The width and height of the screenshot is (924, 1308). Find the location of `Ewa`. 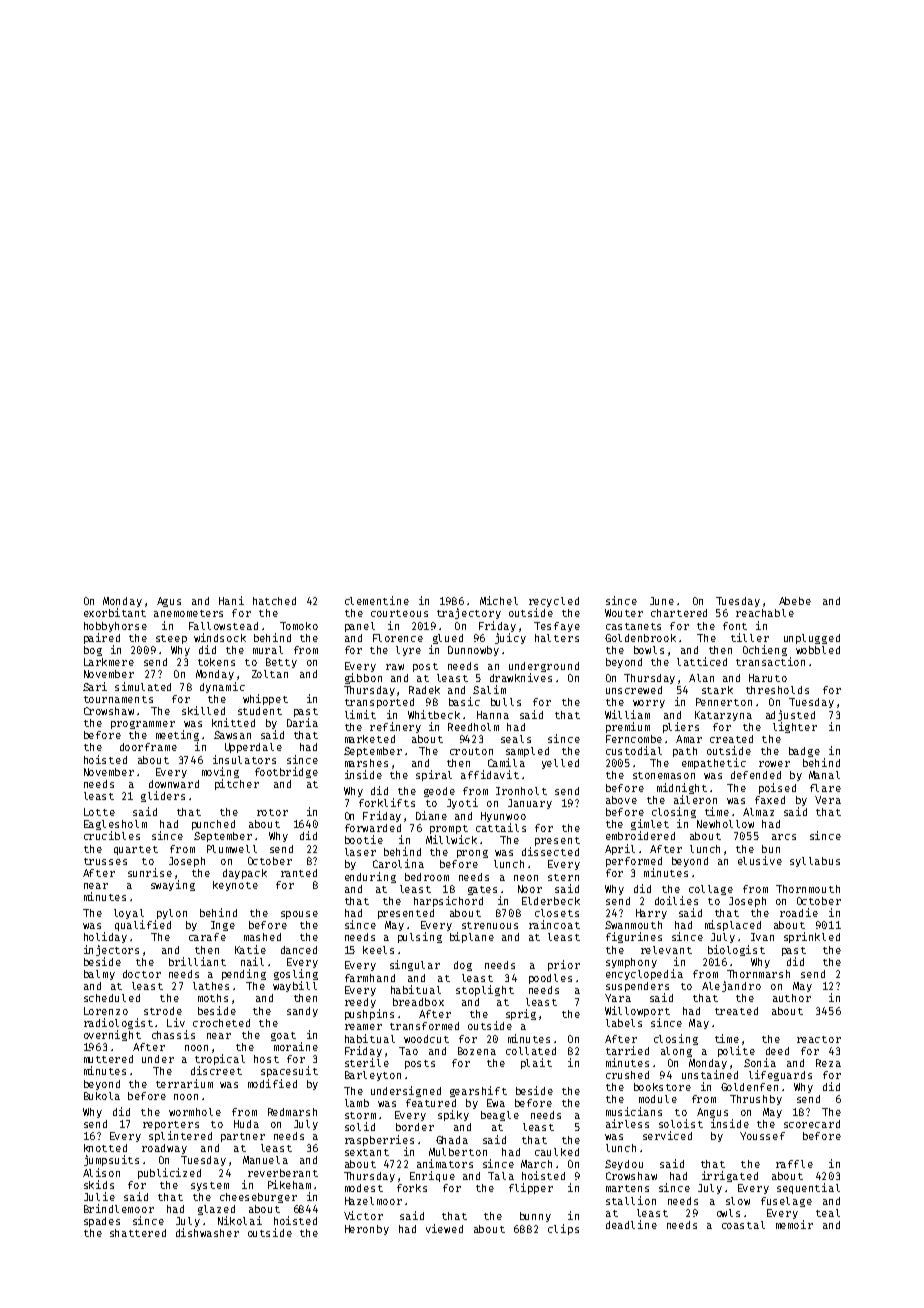

Ewa is located at coordinates (496, 1103).
